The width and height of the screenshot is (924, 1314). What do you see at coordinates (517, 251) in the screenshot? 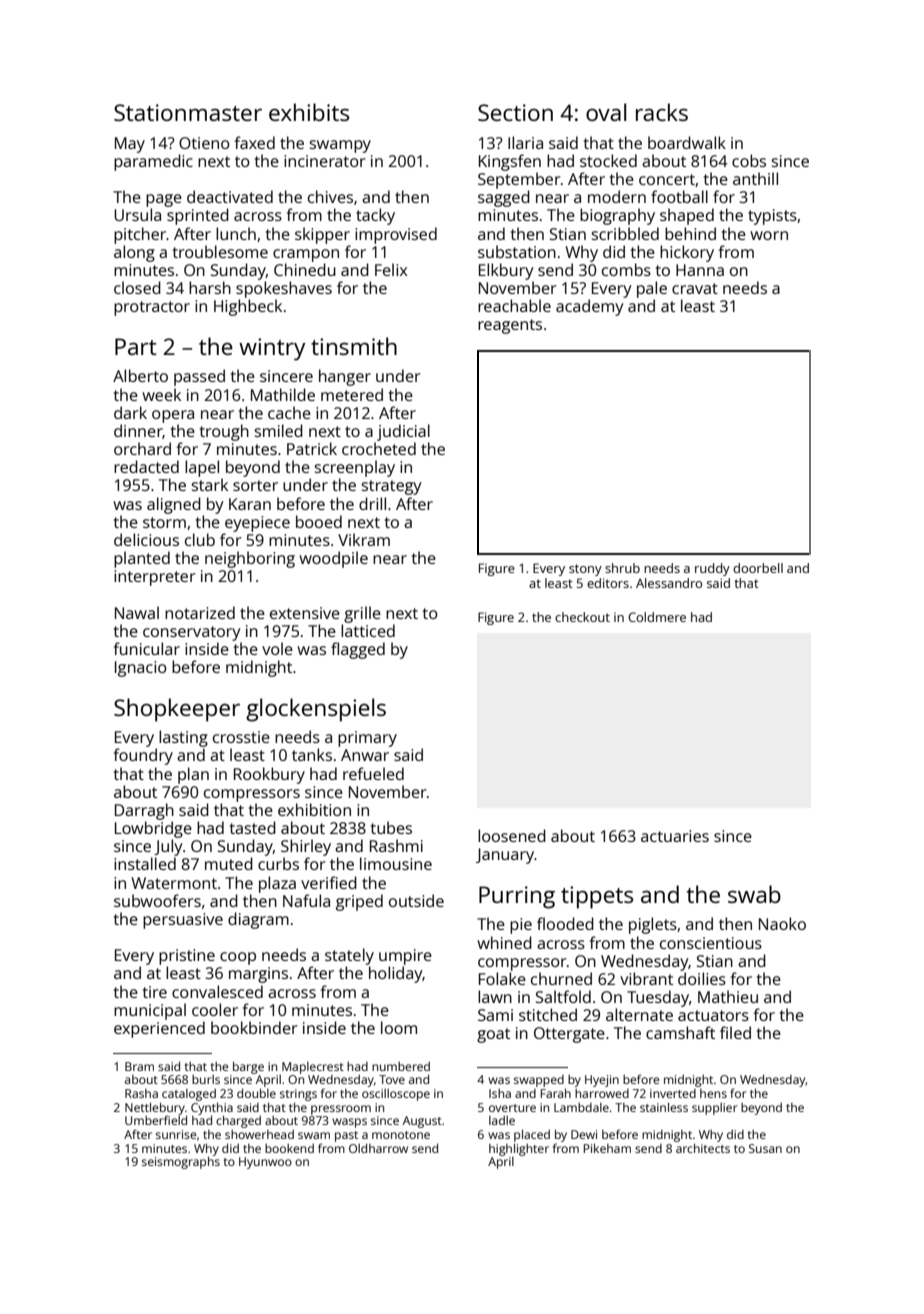
I see `substation` at bounding box center [517, 251].
